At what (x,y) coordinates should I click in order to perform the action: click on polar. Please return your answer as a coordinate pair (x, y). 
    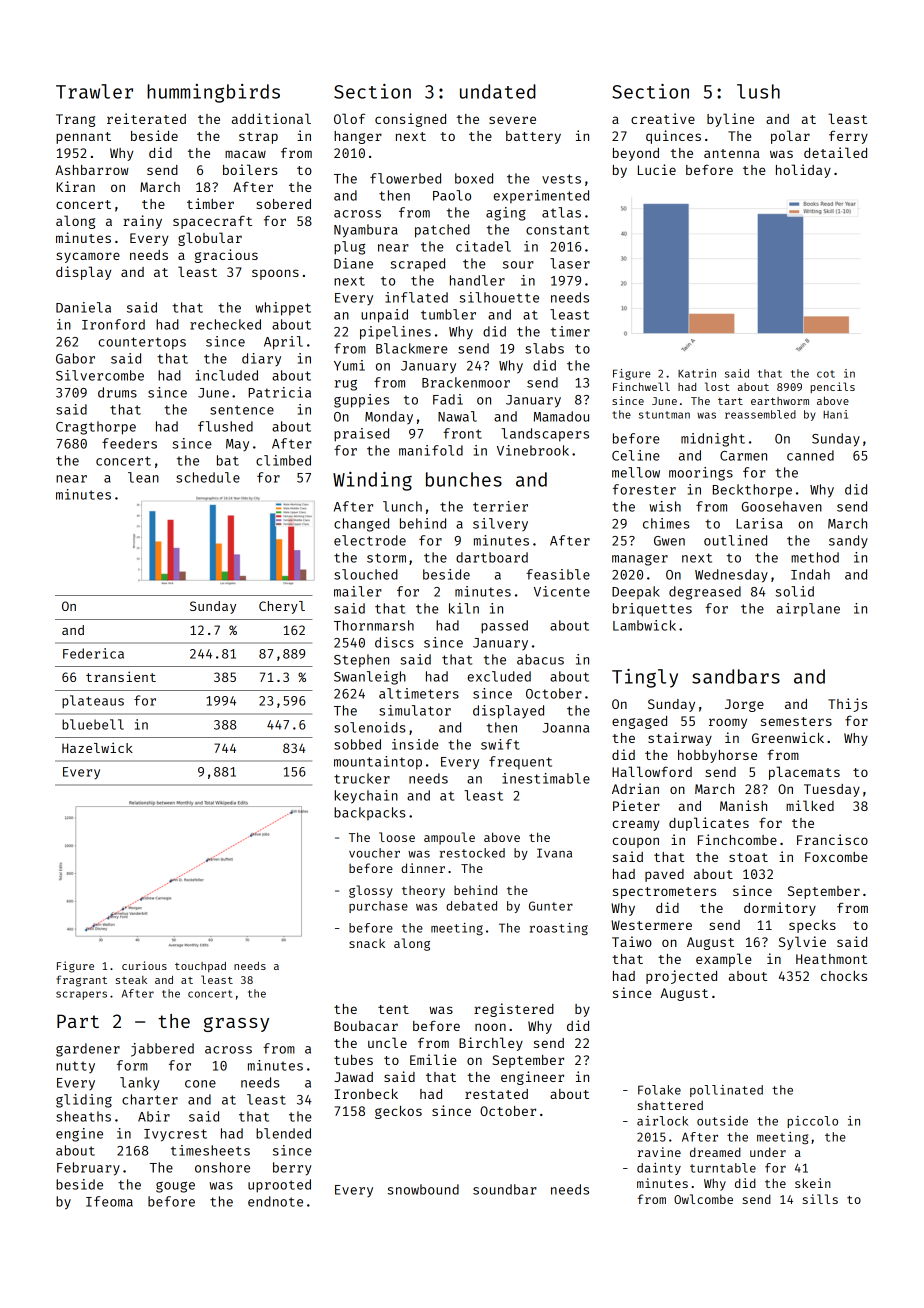
    Looking at the image, I should click on (790, 137).
